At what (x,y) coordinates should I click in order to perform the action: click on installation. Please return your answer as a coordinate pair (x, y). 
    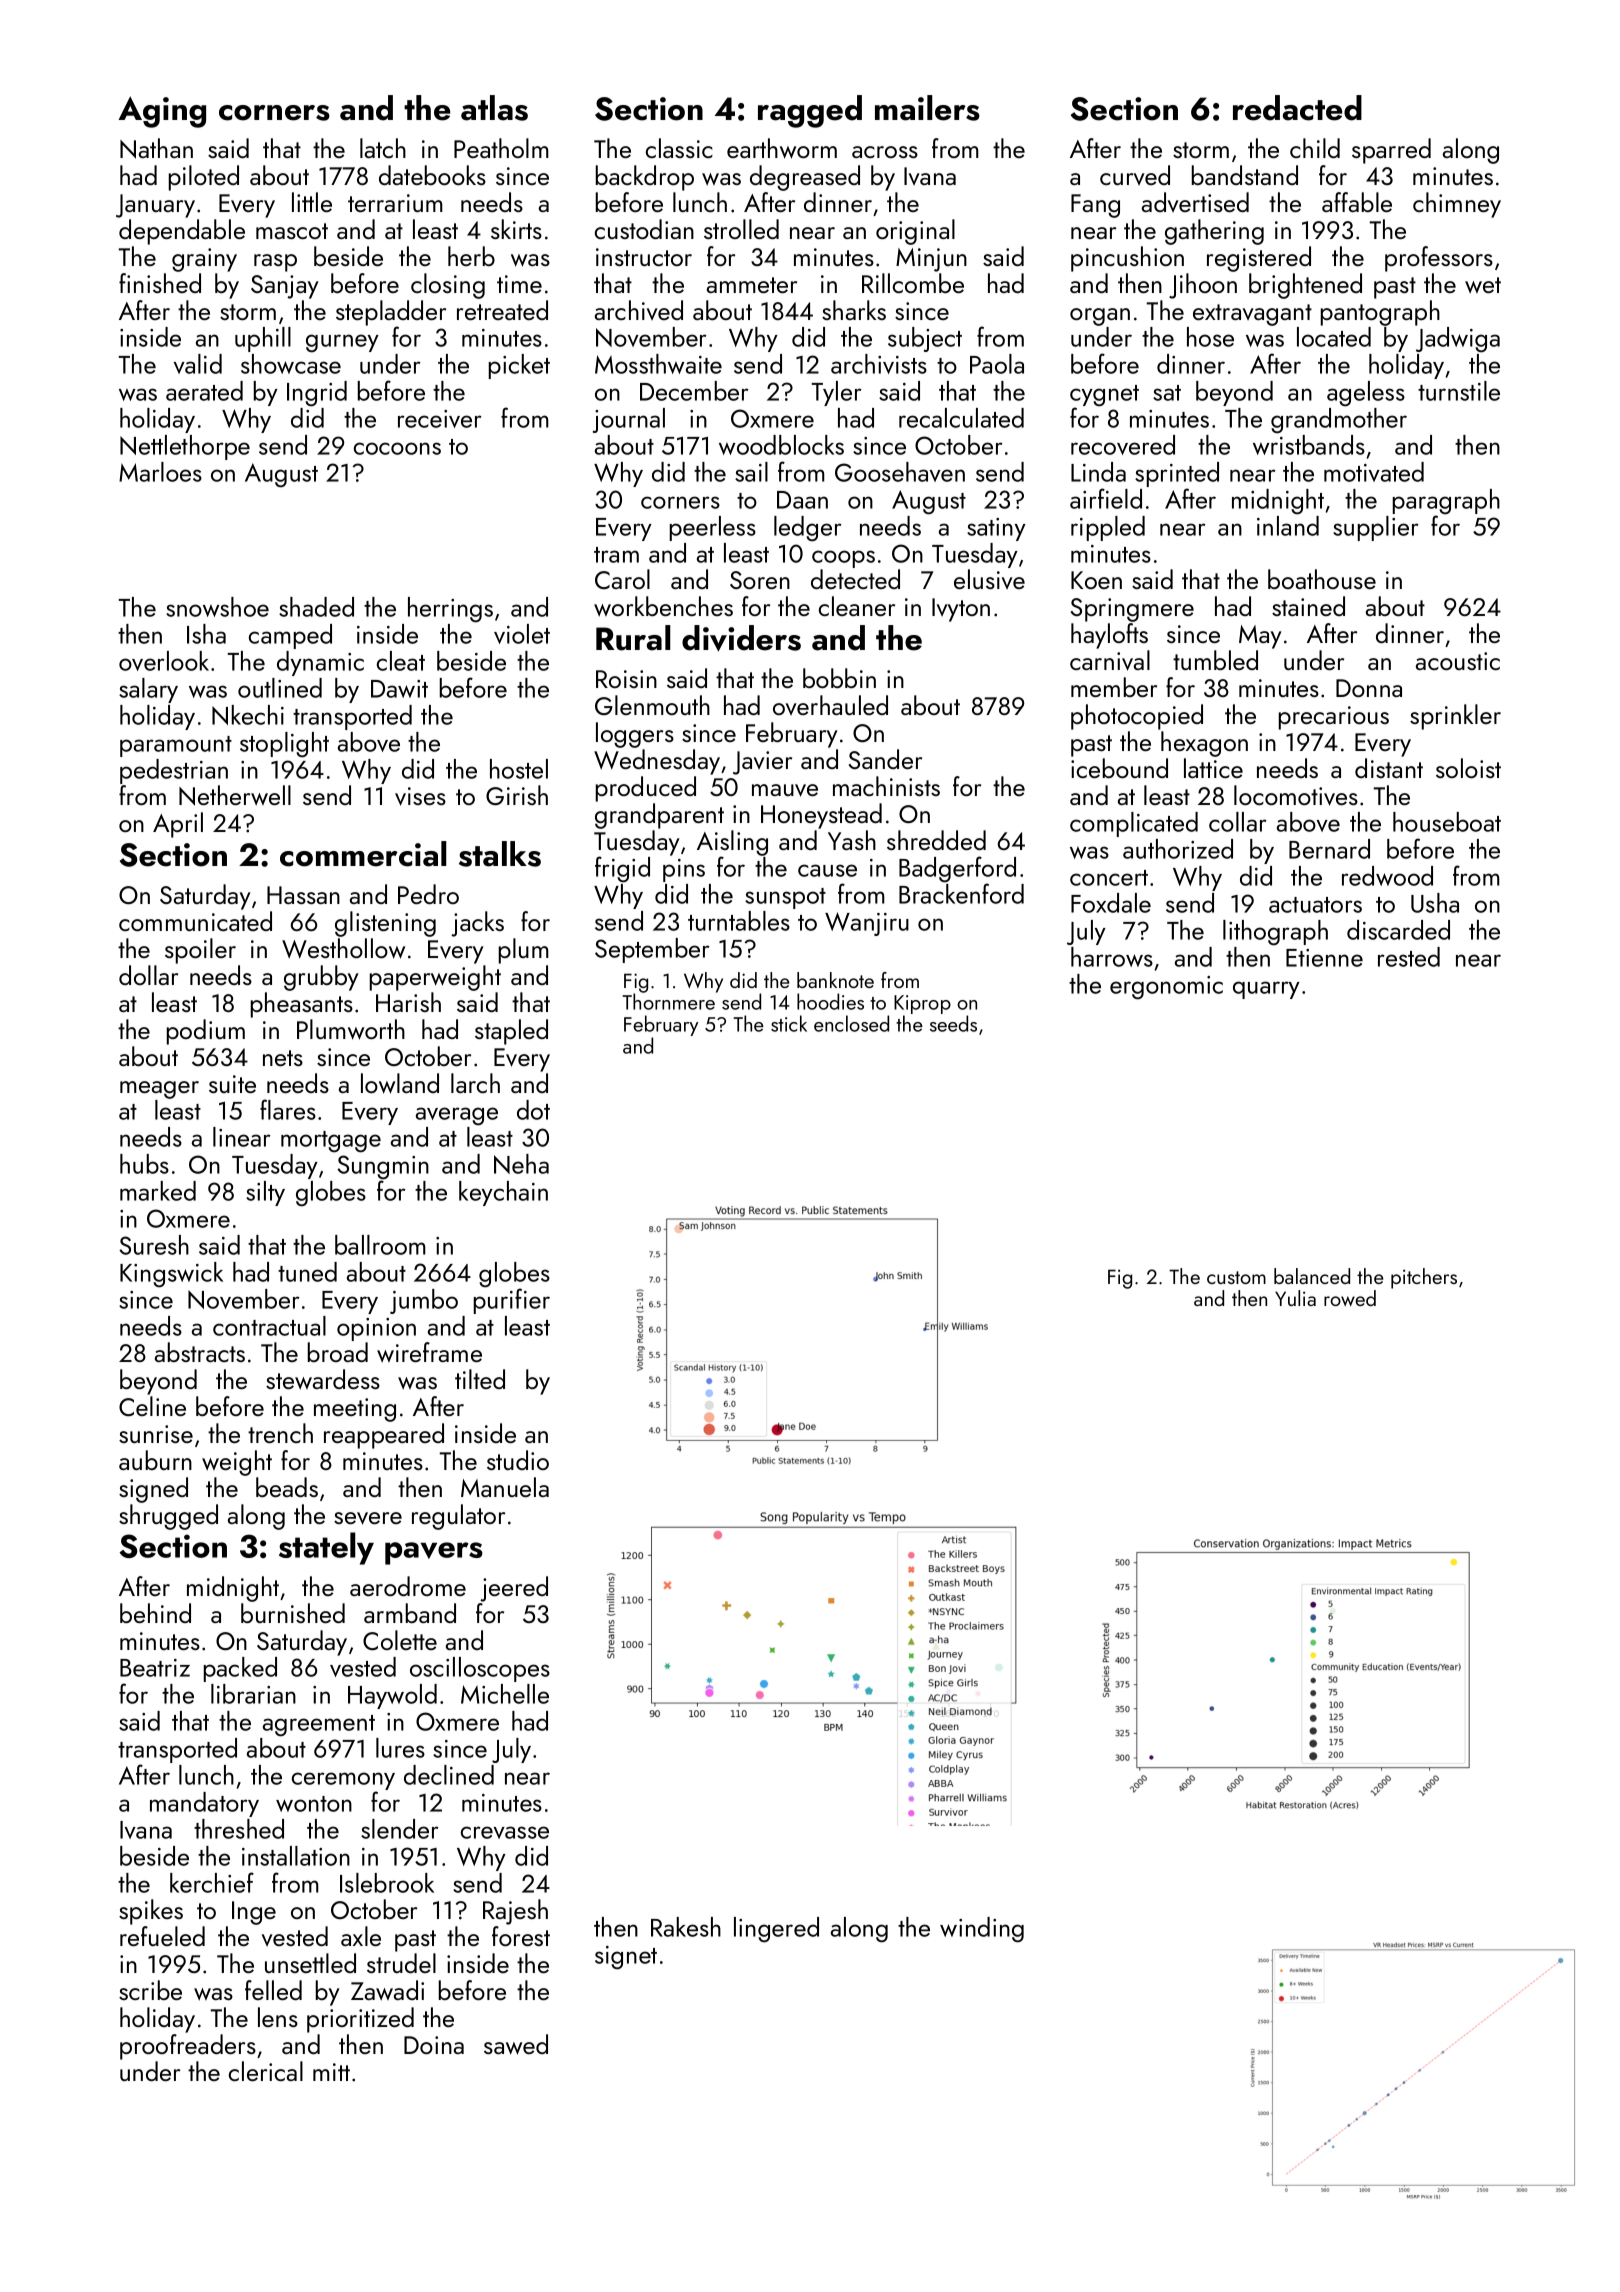
    Looking at the image, I should click on (296, 1856).
